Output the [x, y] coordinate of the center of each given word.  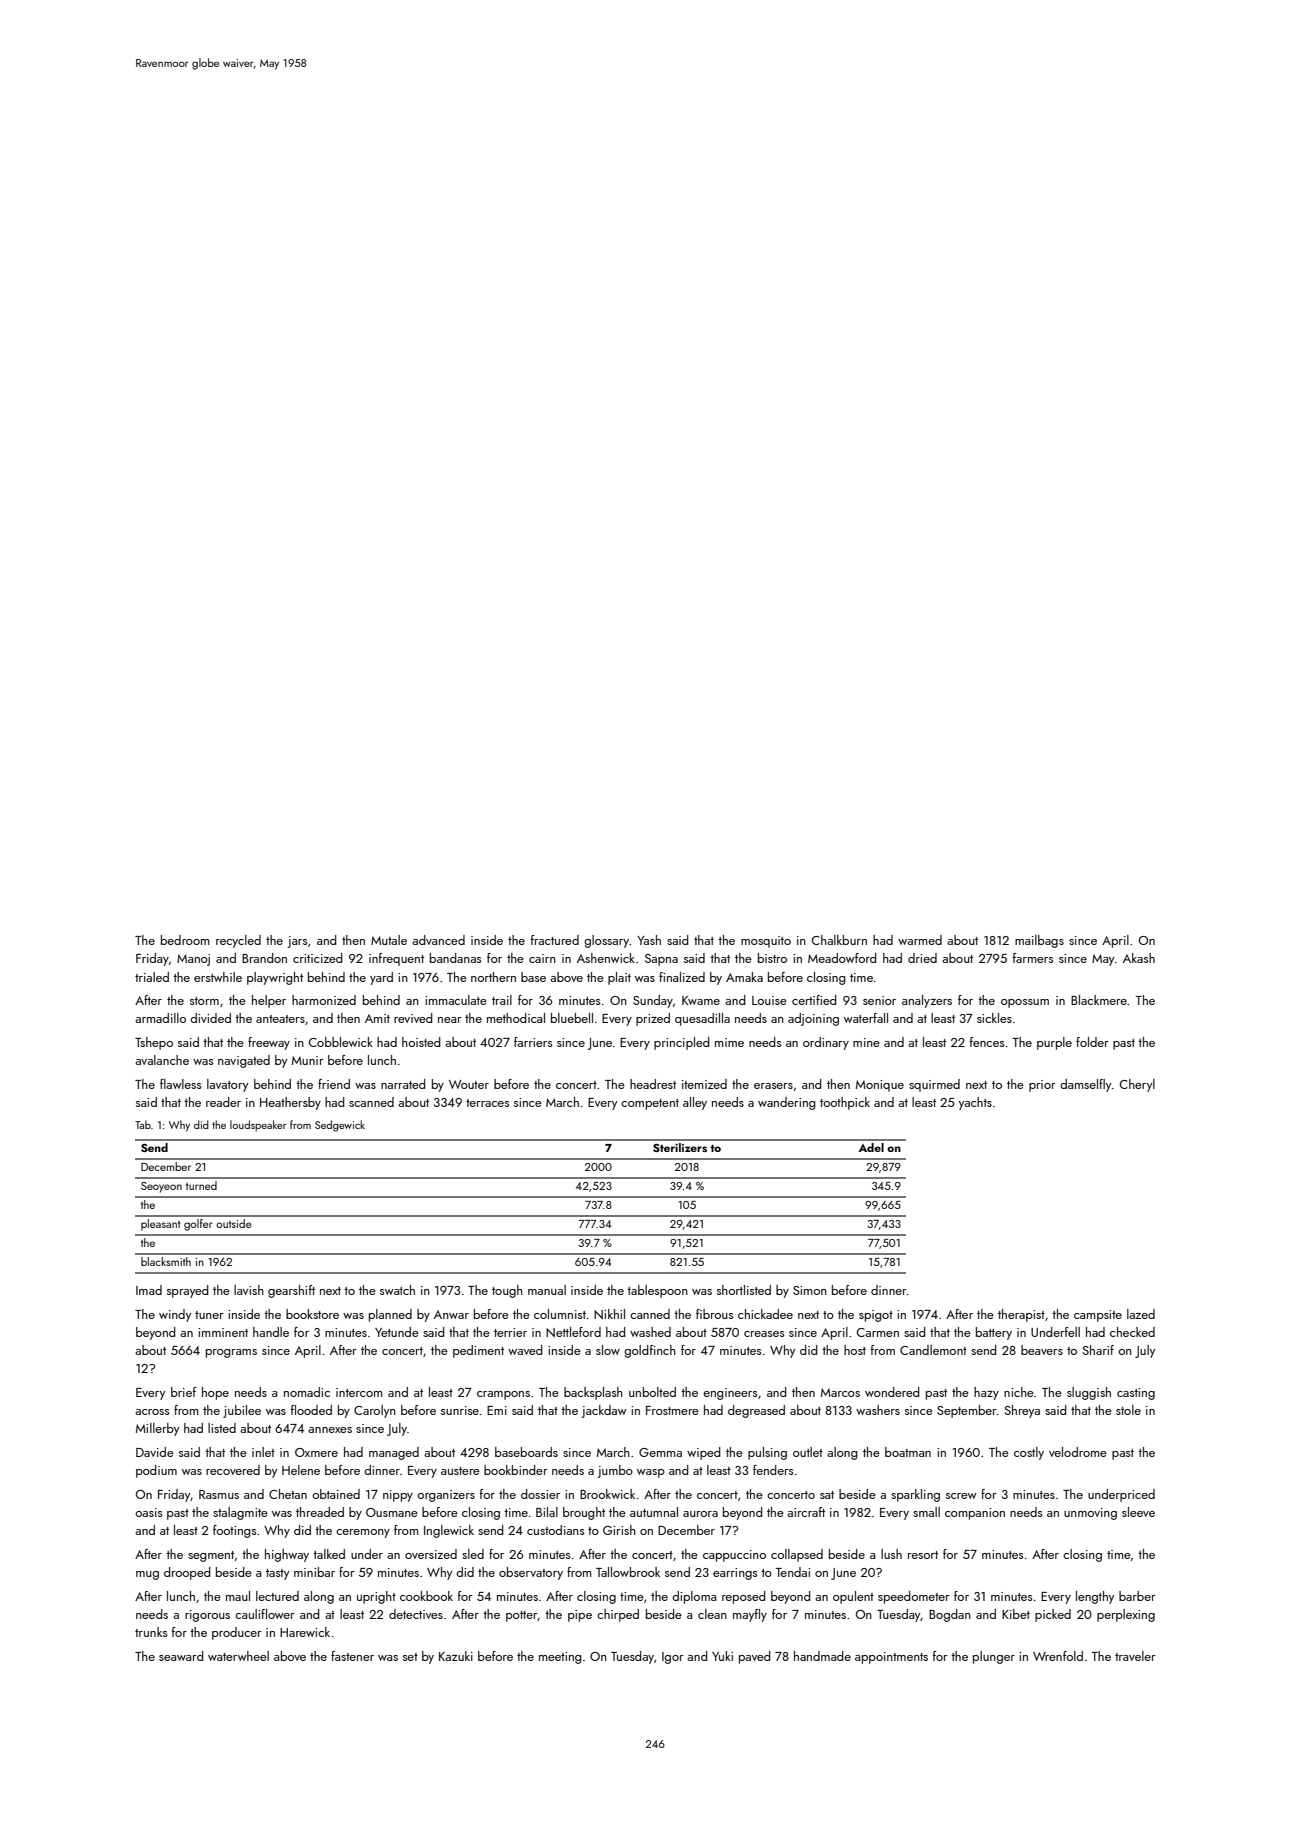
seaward [181, 1656]
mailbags [1039, 941]
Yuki [722, 1656]
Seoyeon [161, 1187]
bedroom [185, 940]
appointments [891, 1658]
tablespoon [657, 1291]
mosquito [766, 942]
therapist [1021, 1315]
